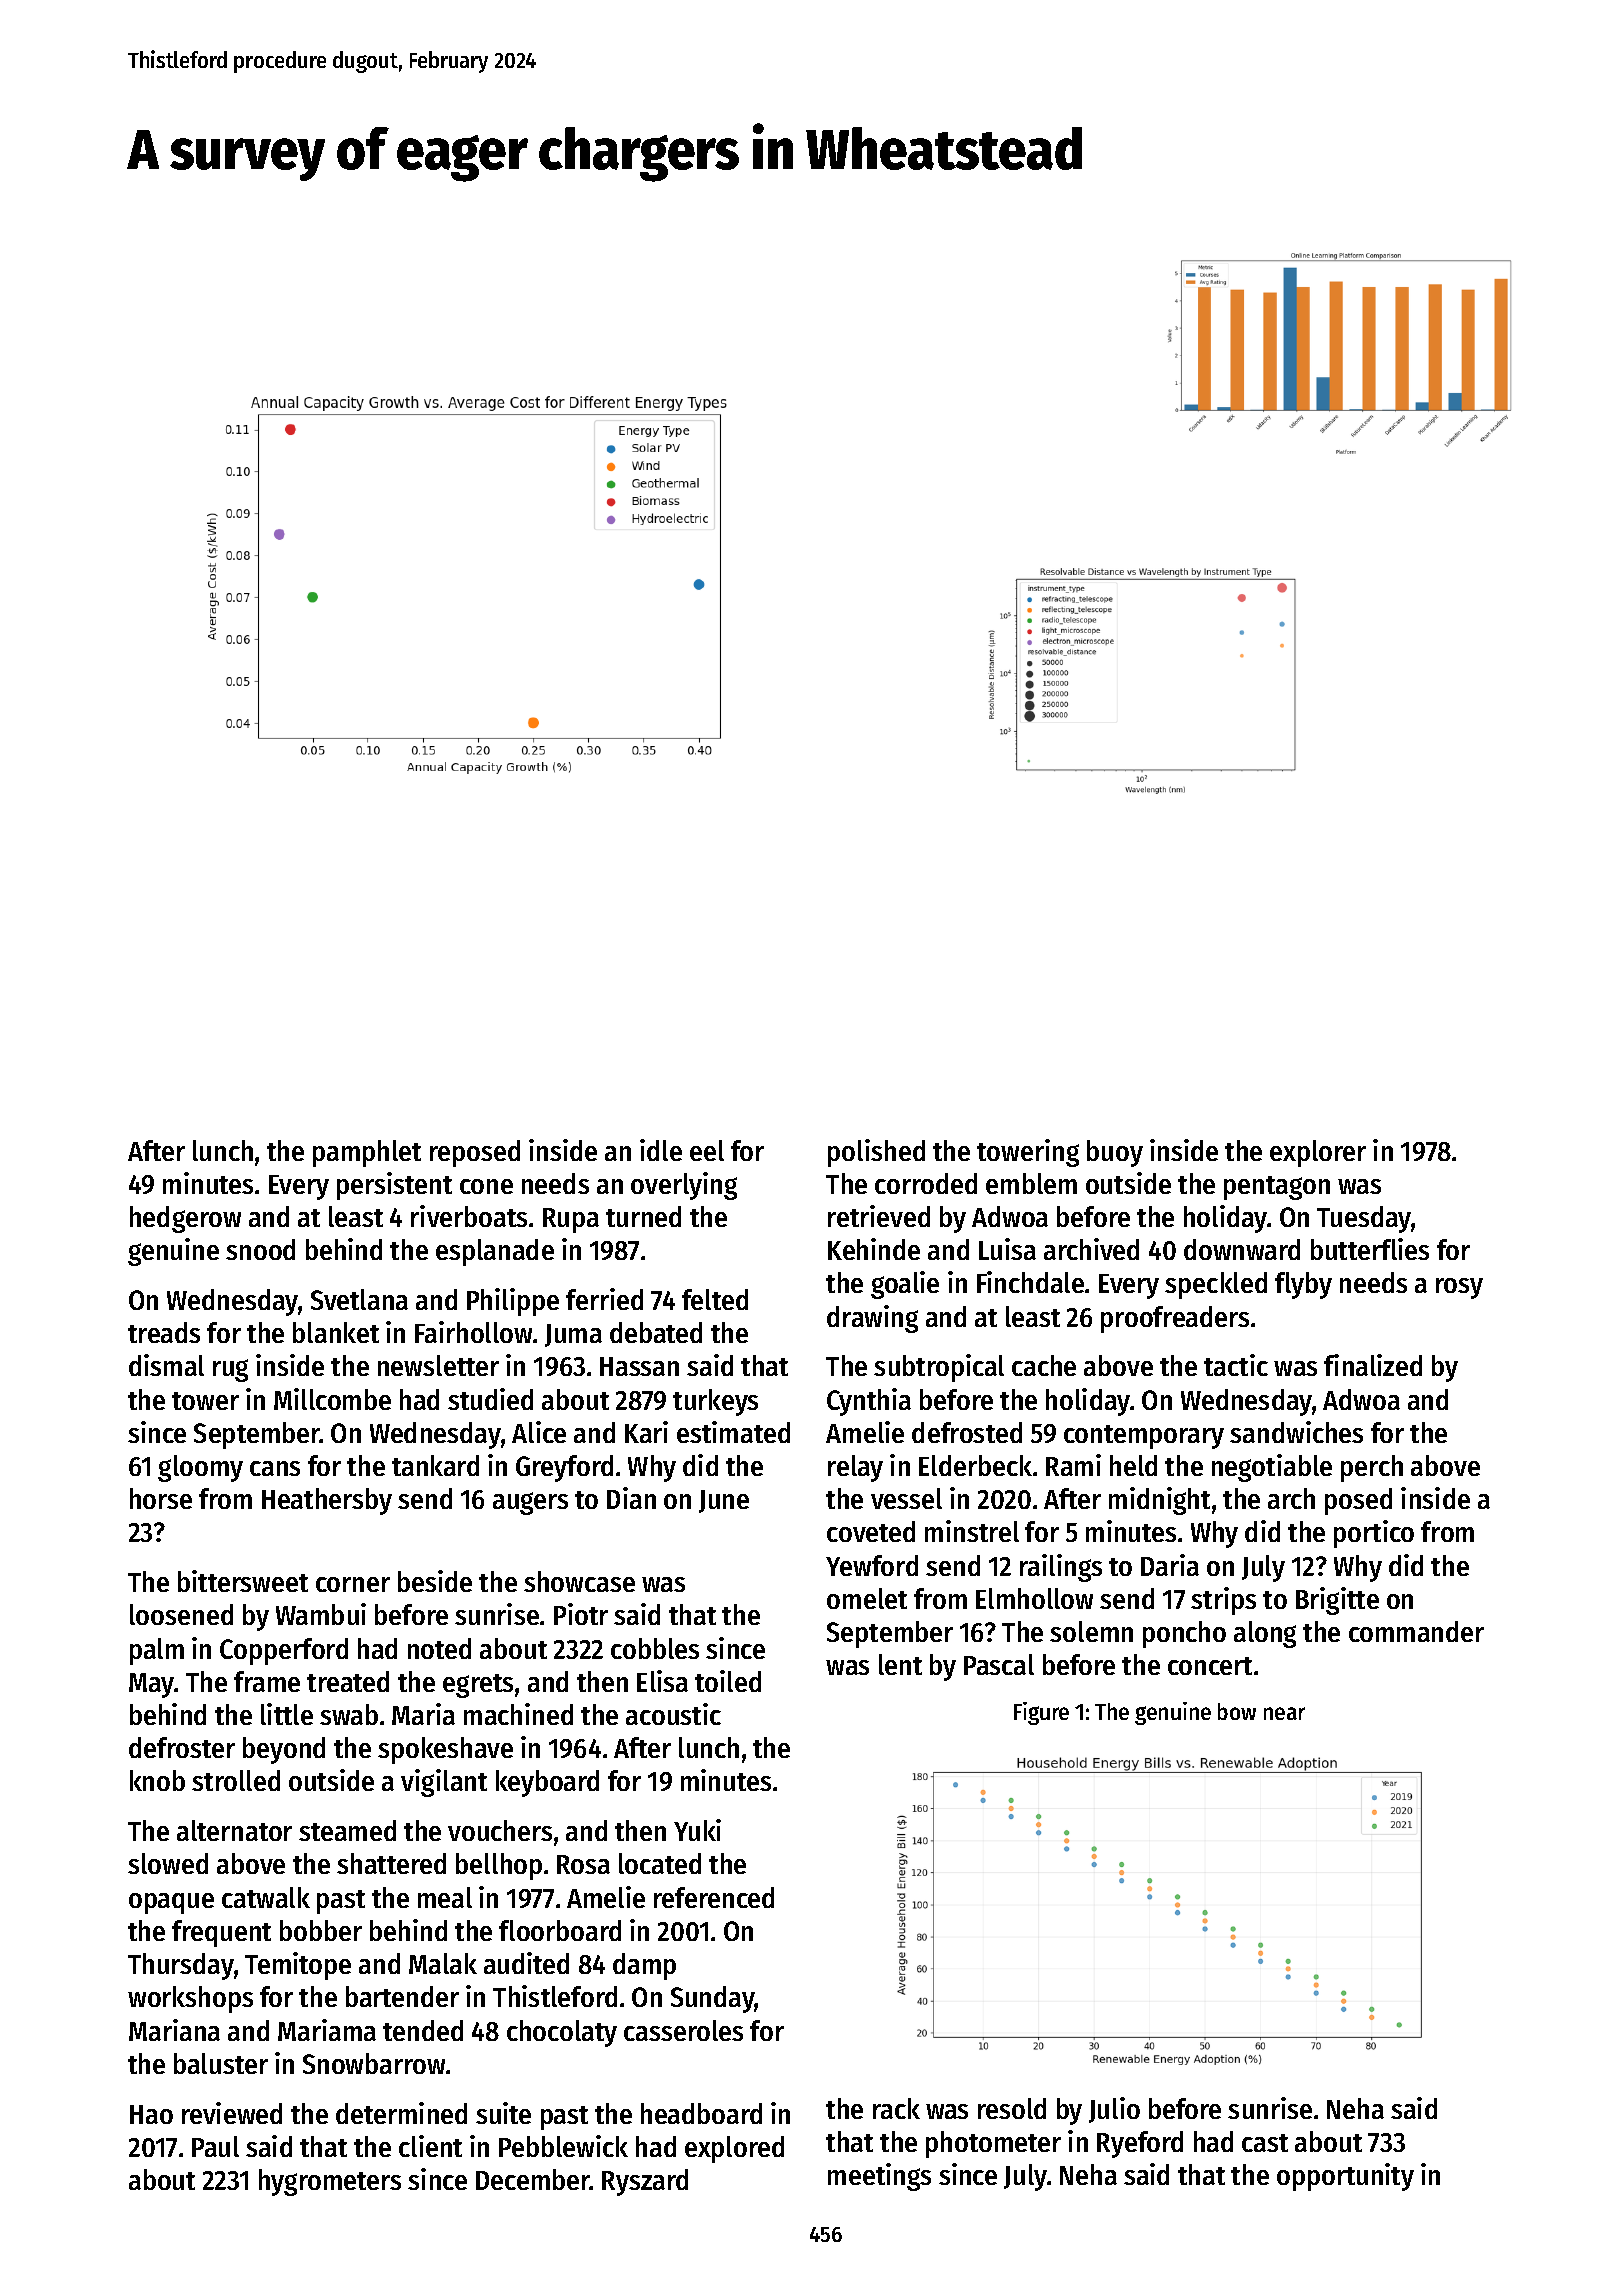 The image size is (1620, 2292). Describe the element at coordinates (1277, 1188) in the page. I see `pentagon` at that location.
